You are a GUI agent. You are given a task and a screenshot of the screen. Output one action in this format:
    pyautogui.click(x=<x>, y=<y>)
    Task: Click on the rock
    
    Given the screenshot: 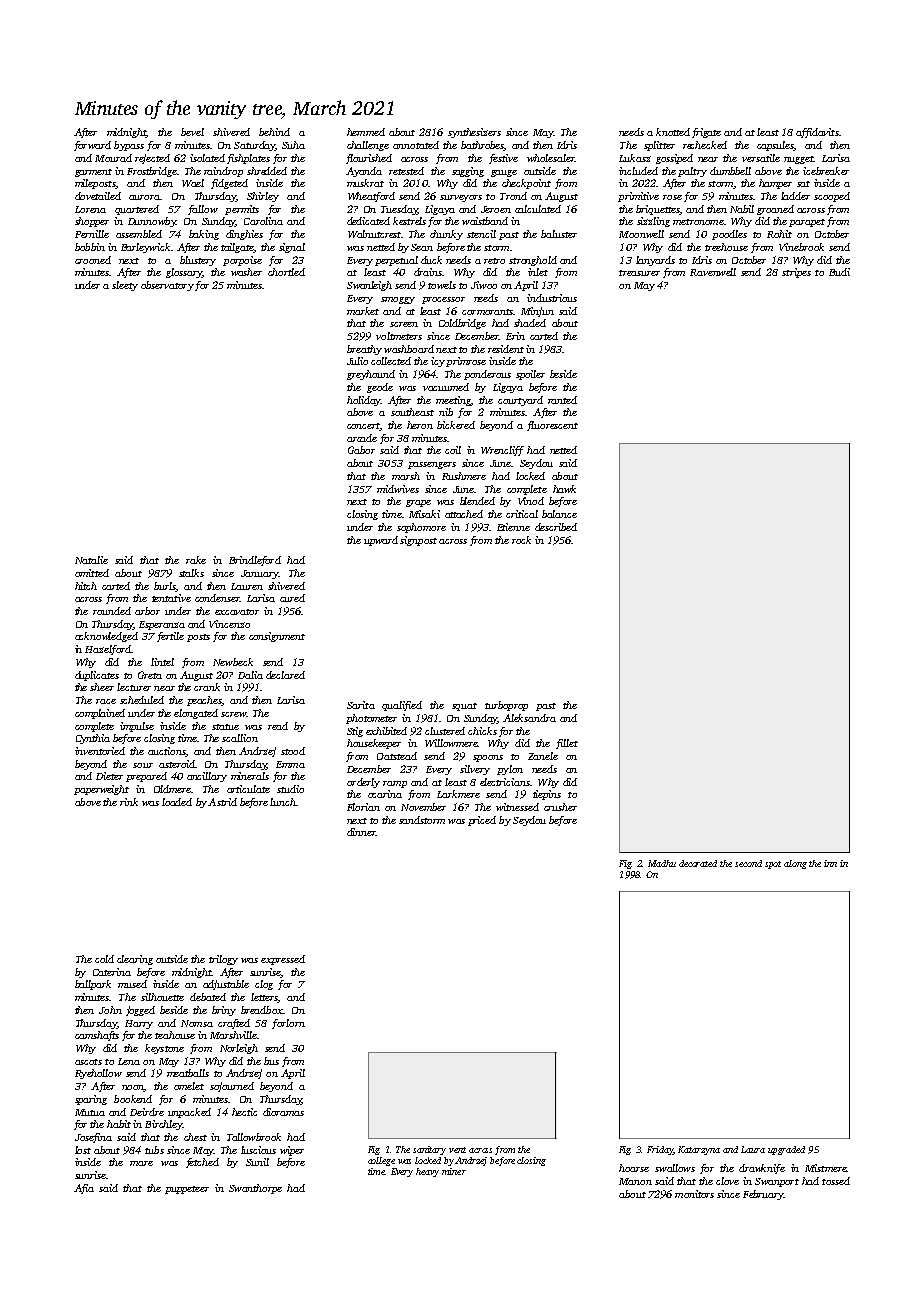 What is the action you would take?
    pyautogui.click(x=521, y=540)
